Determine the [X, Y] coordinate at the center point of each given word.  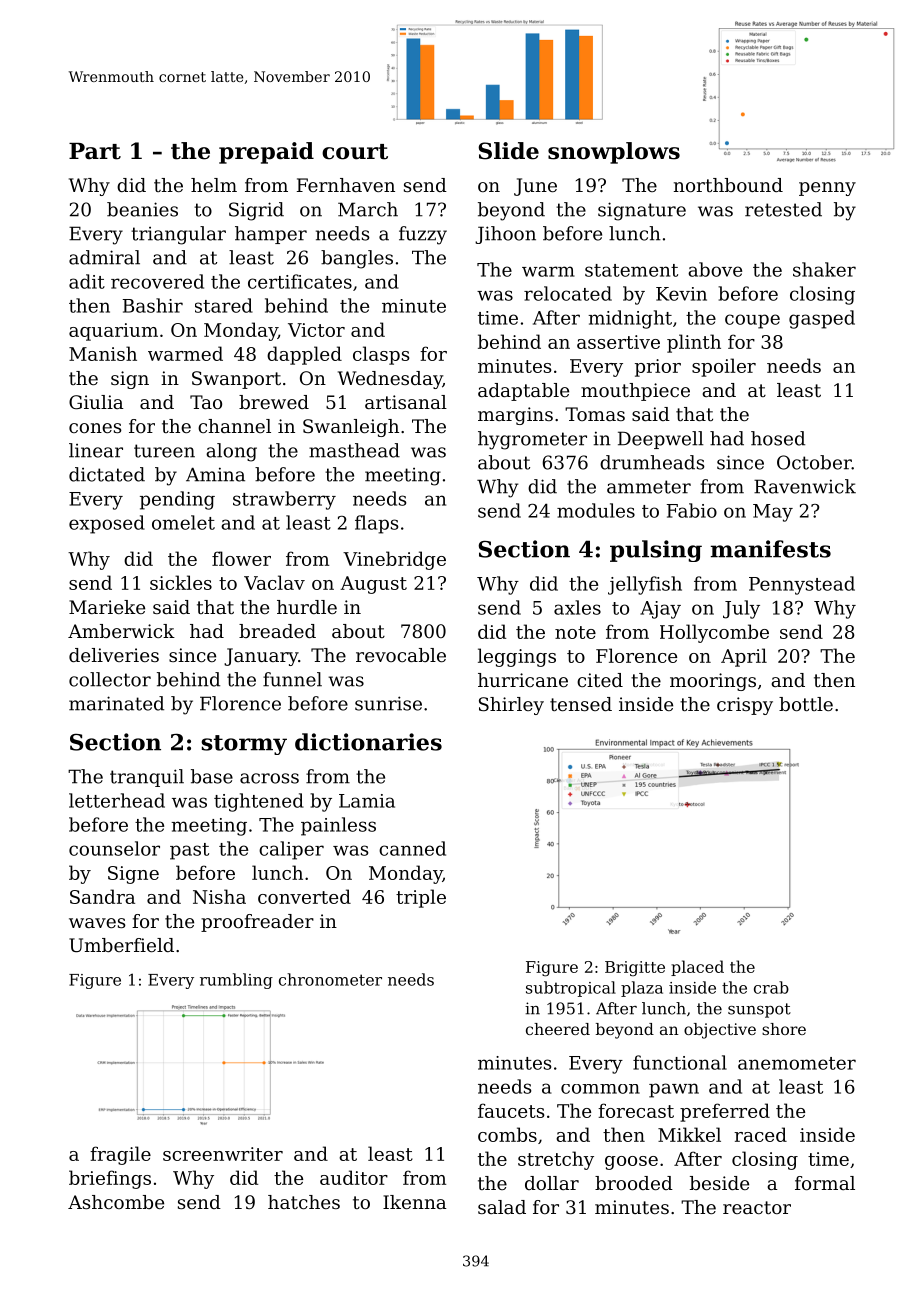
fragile [120, 1155]
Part [95, 151]
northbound [728, 185]
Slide [508, 151]
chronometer [330, 979]
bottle [806, 704]
